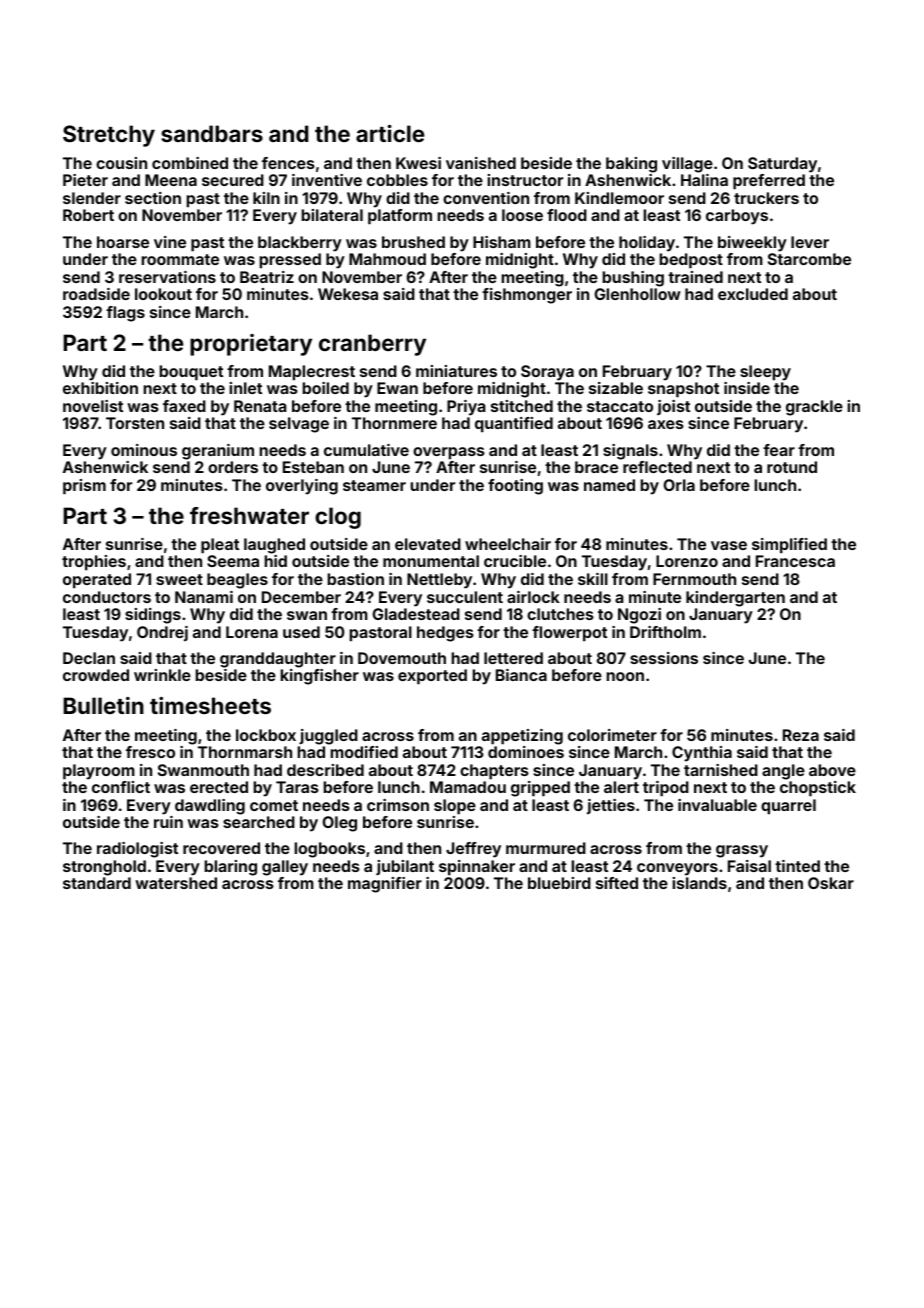 The width and height of the image is (924, 1308). Describe the element at coordinates (639, 616) in the image. I see `Ngozi` at that location.
